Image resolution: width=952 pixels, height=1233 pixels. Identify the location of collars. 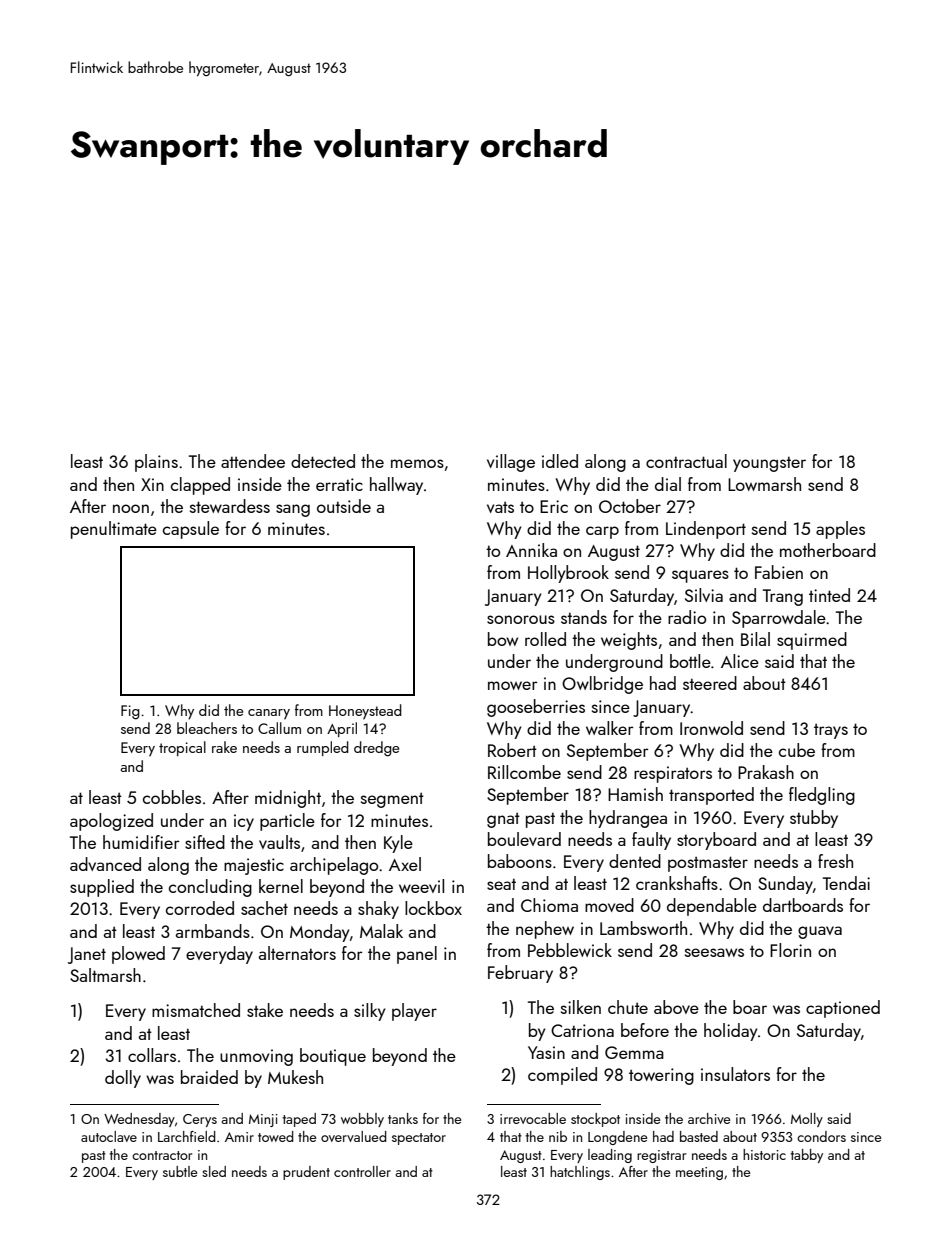
(152, 1055).
